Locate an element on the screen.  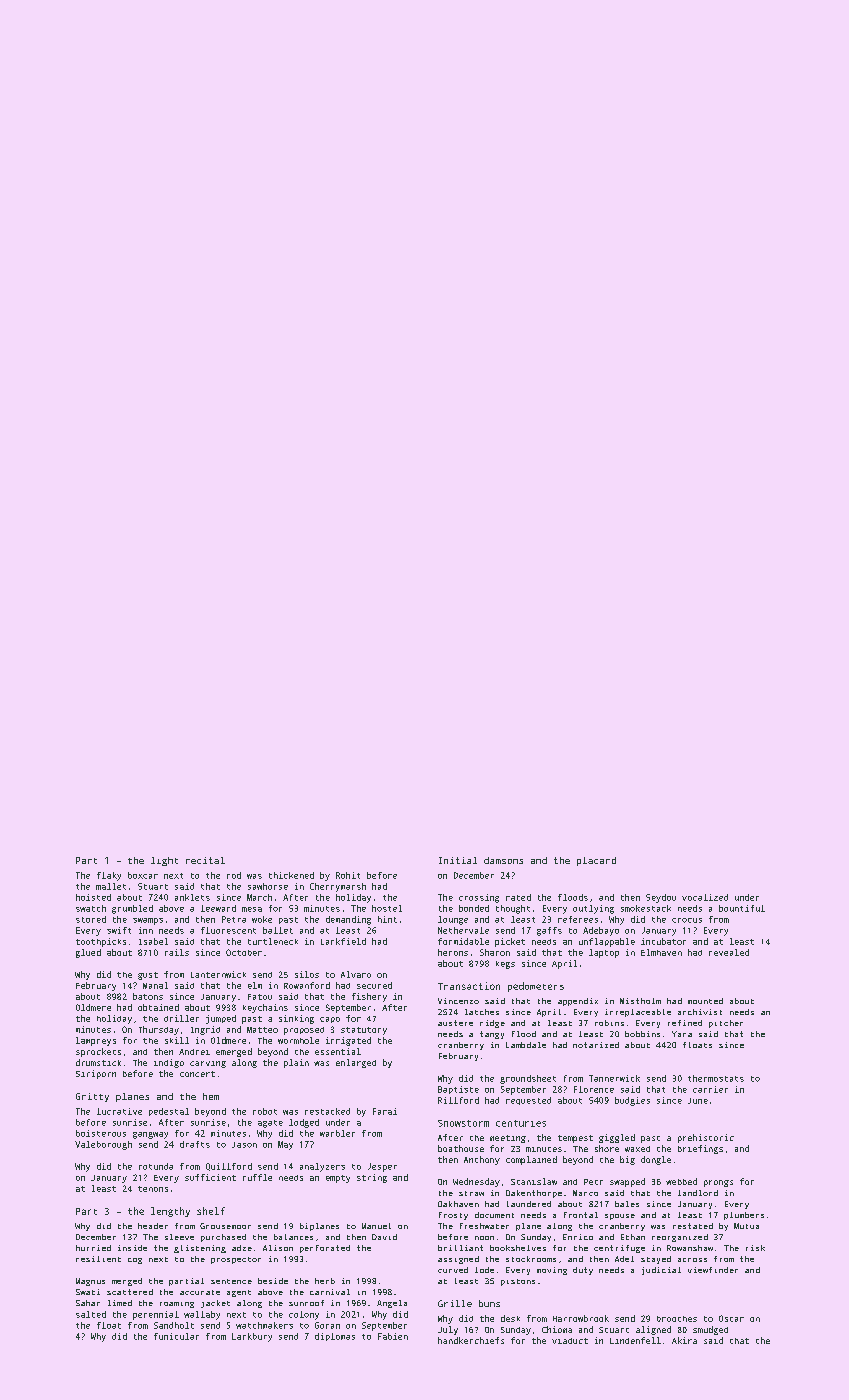
placard is located at coordinates (596, 861).
